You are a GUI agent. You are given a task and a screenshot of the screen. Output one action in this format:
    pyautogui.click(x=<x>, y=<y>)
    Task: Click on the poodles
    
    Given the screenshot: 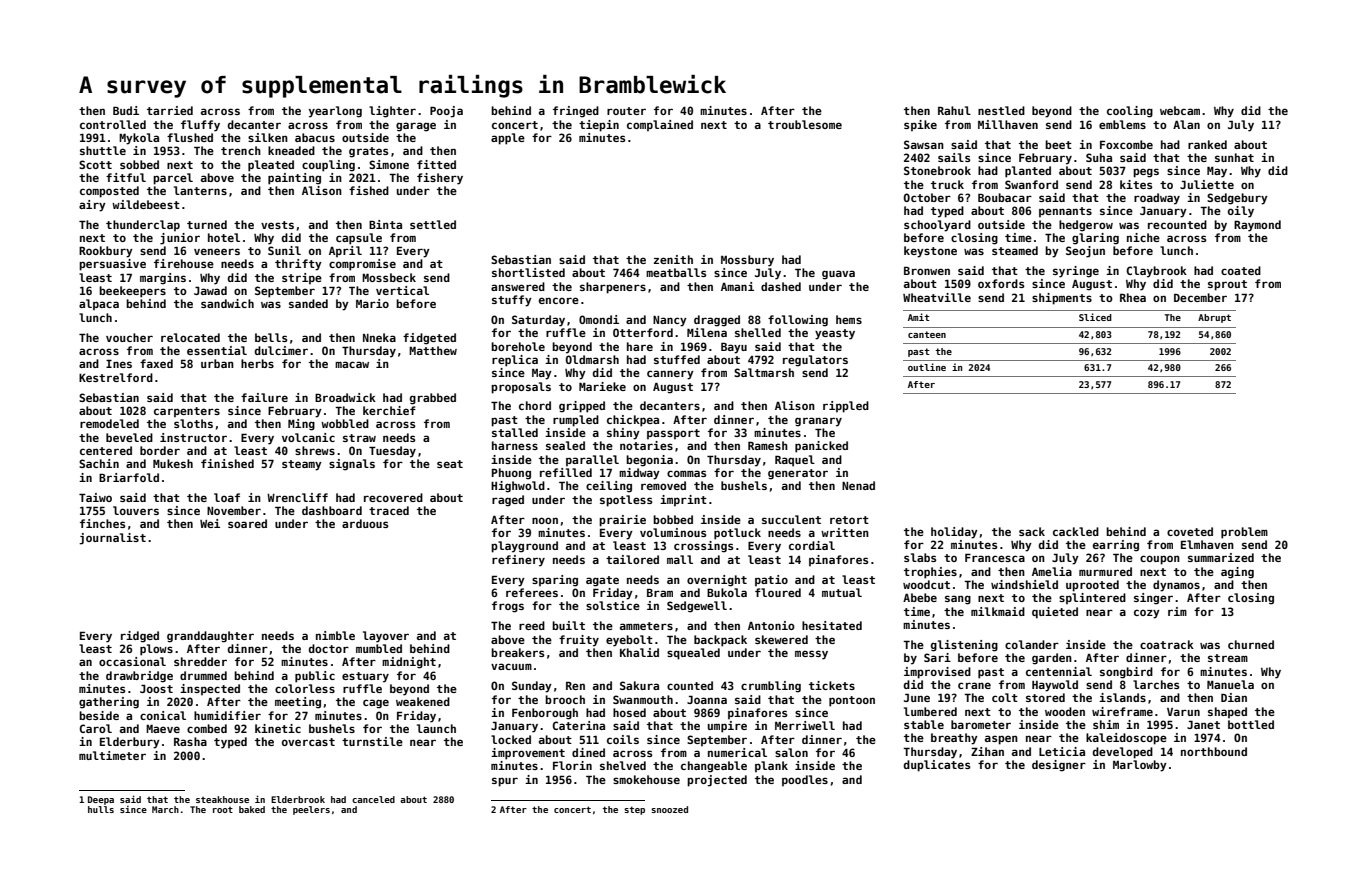 What is the action you would take?
    pyautogui.click(x=805, y=780)
